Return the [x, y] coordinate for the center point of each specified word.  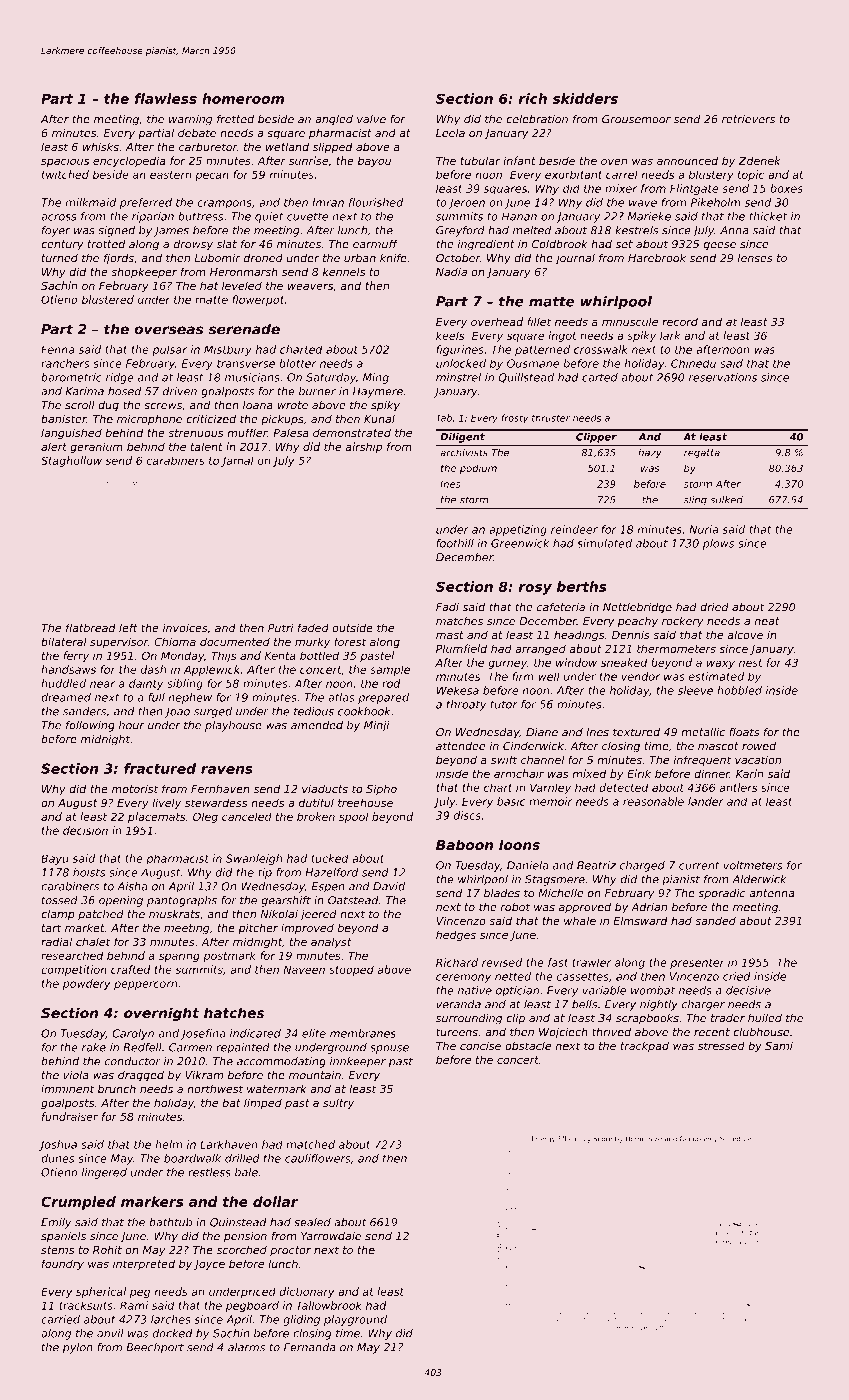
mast [450, 635]
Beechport [155, 1348]
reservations [723, 377]
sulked [726, 500]
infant [519, 160]
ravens [227, 770]
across [59, 217]
